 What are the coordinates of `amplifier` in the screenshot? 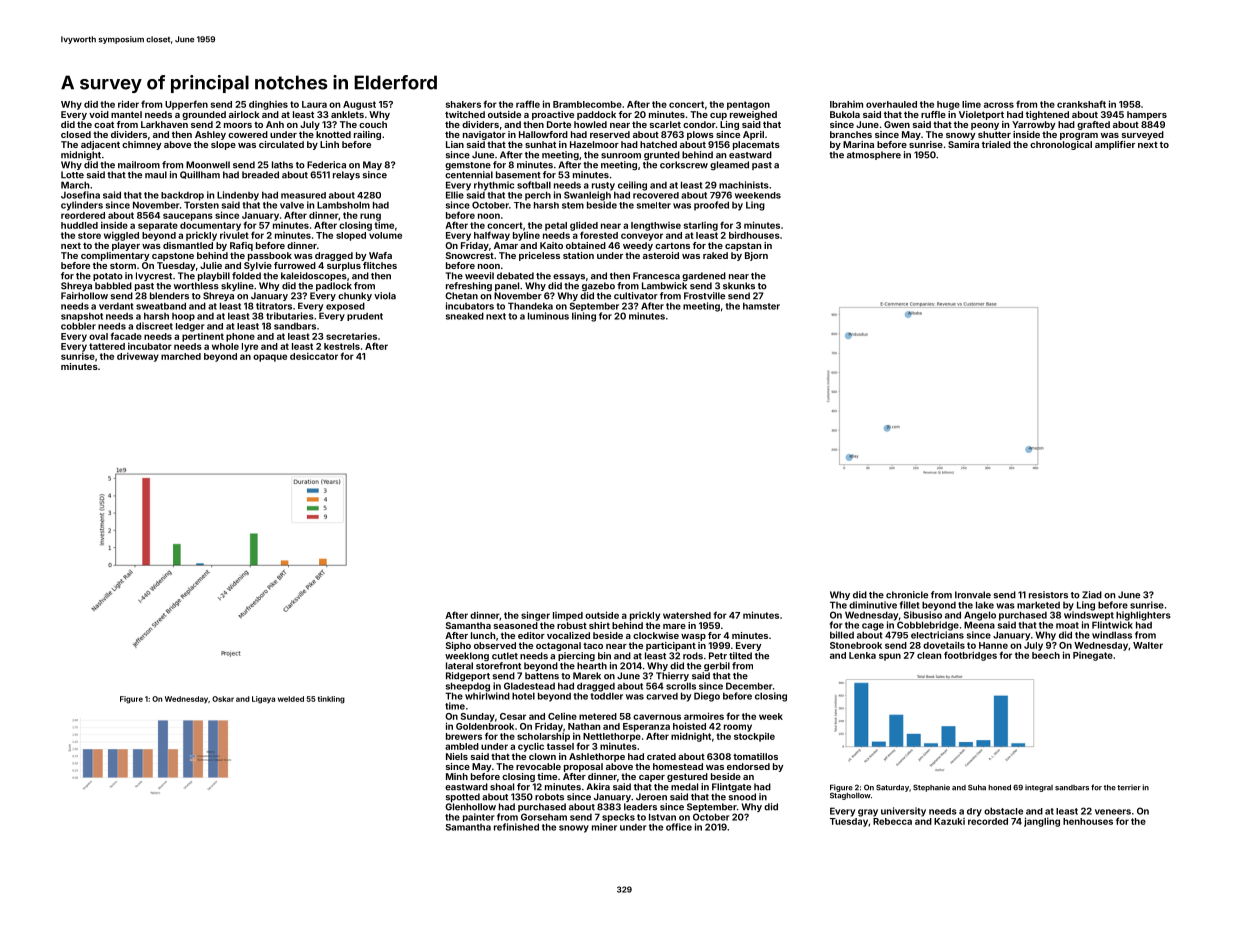 It's located at (1115, 145).
